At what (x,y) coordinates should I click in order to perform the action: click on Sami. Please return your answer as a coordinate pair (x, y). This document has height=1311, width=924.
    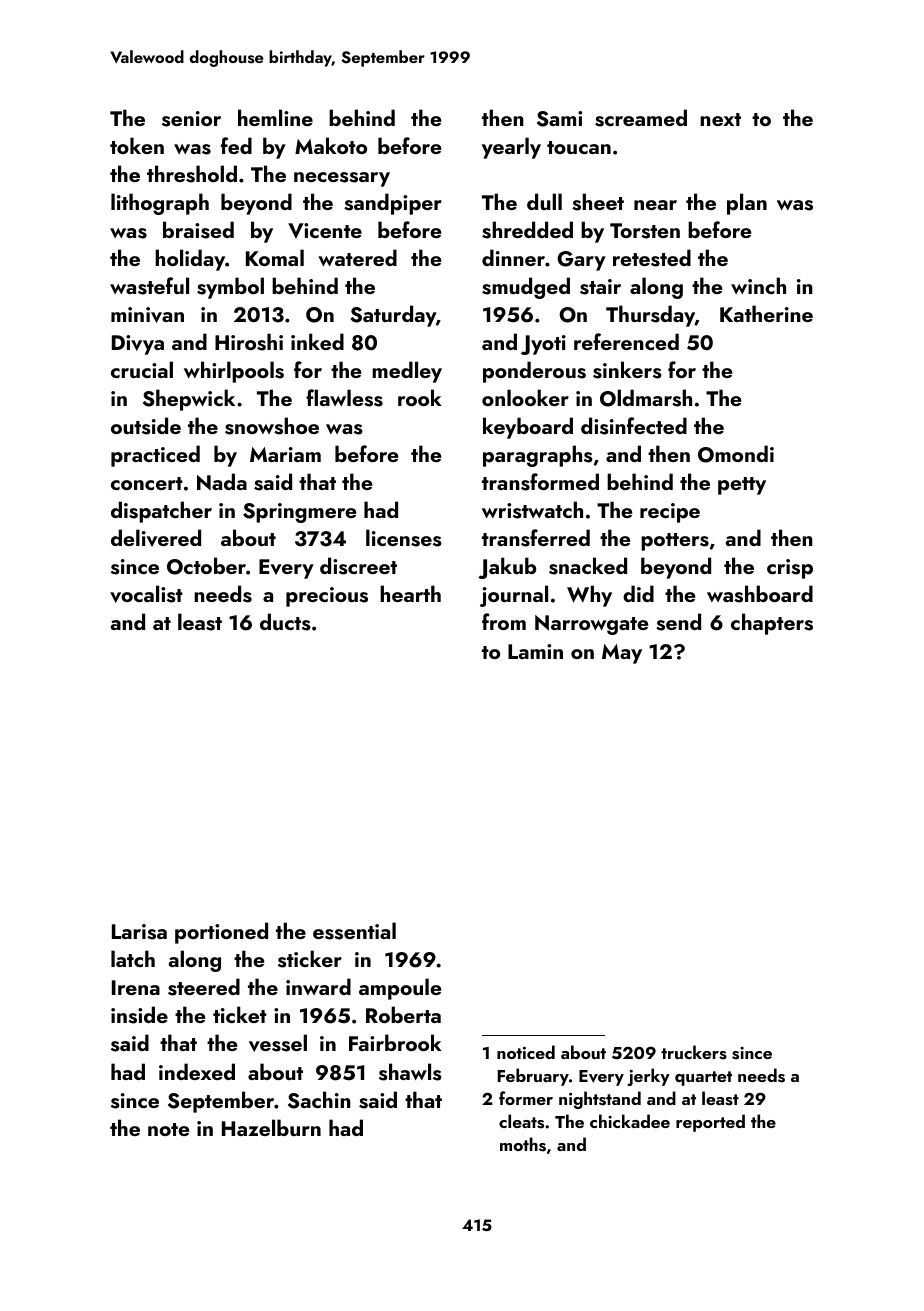
    Looking at the image, I should click on (559, 119).
